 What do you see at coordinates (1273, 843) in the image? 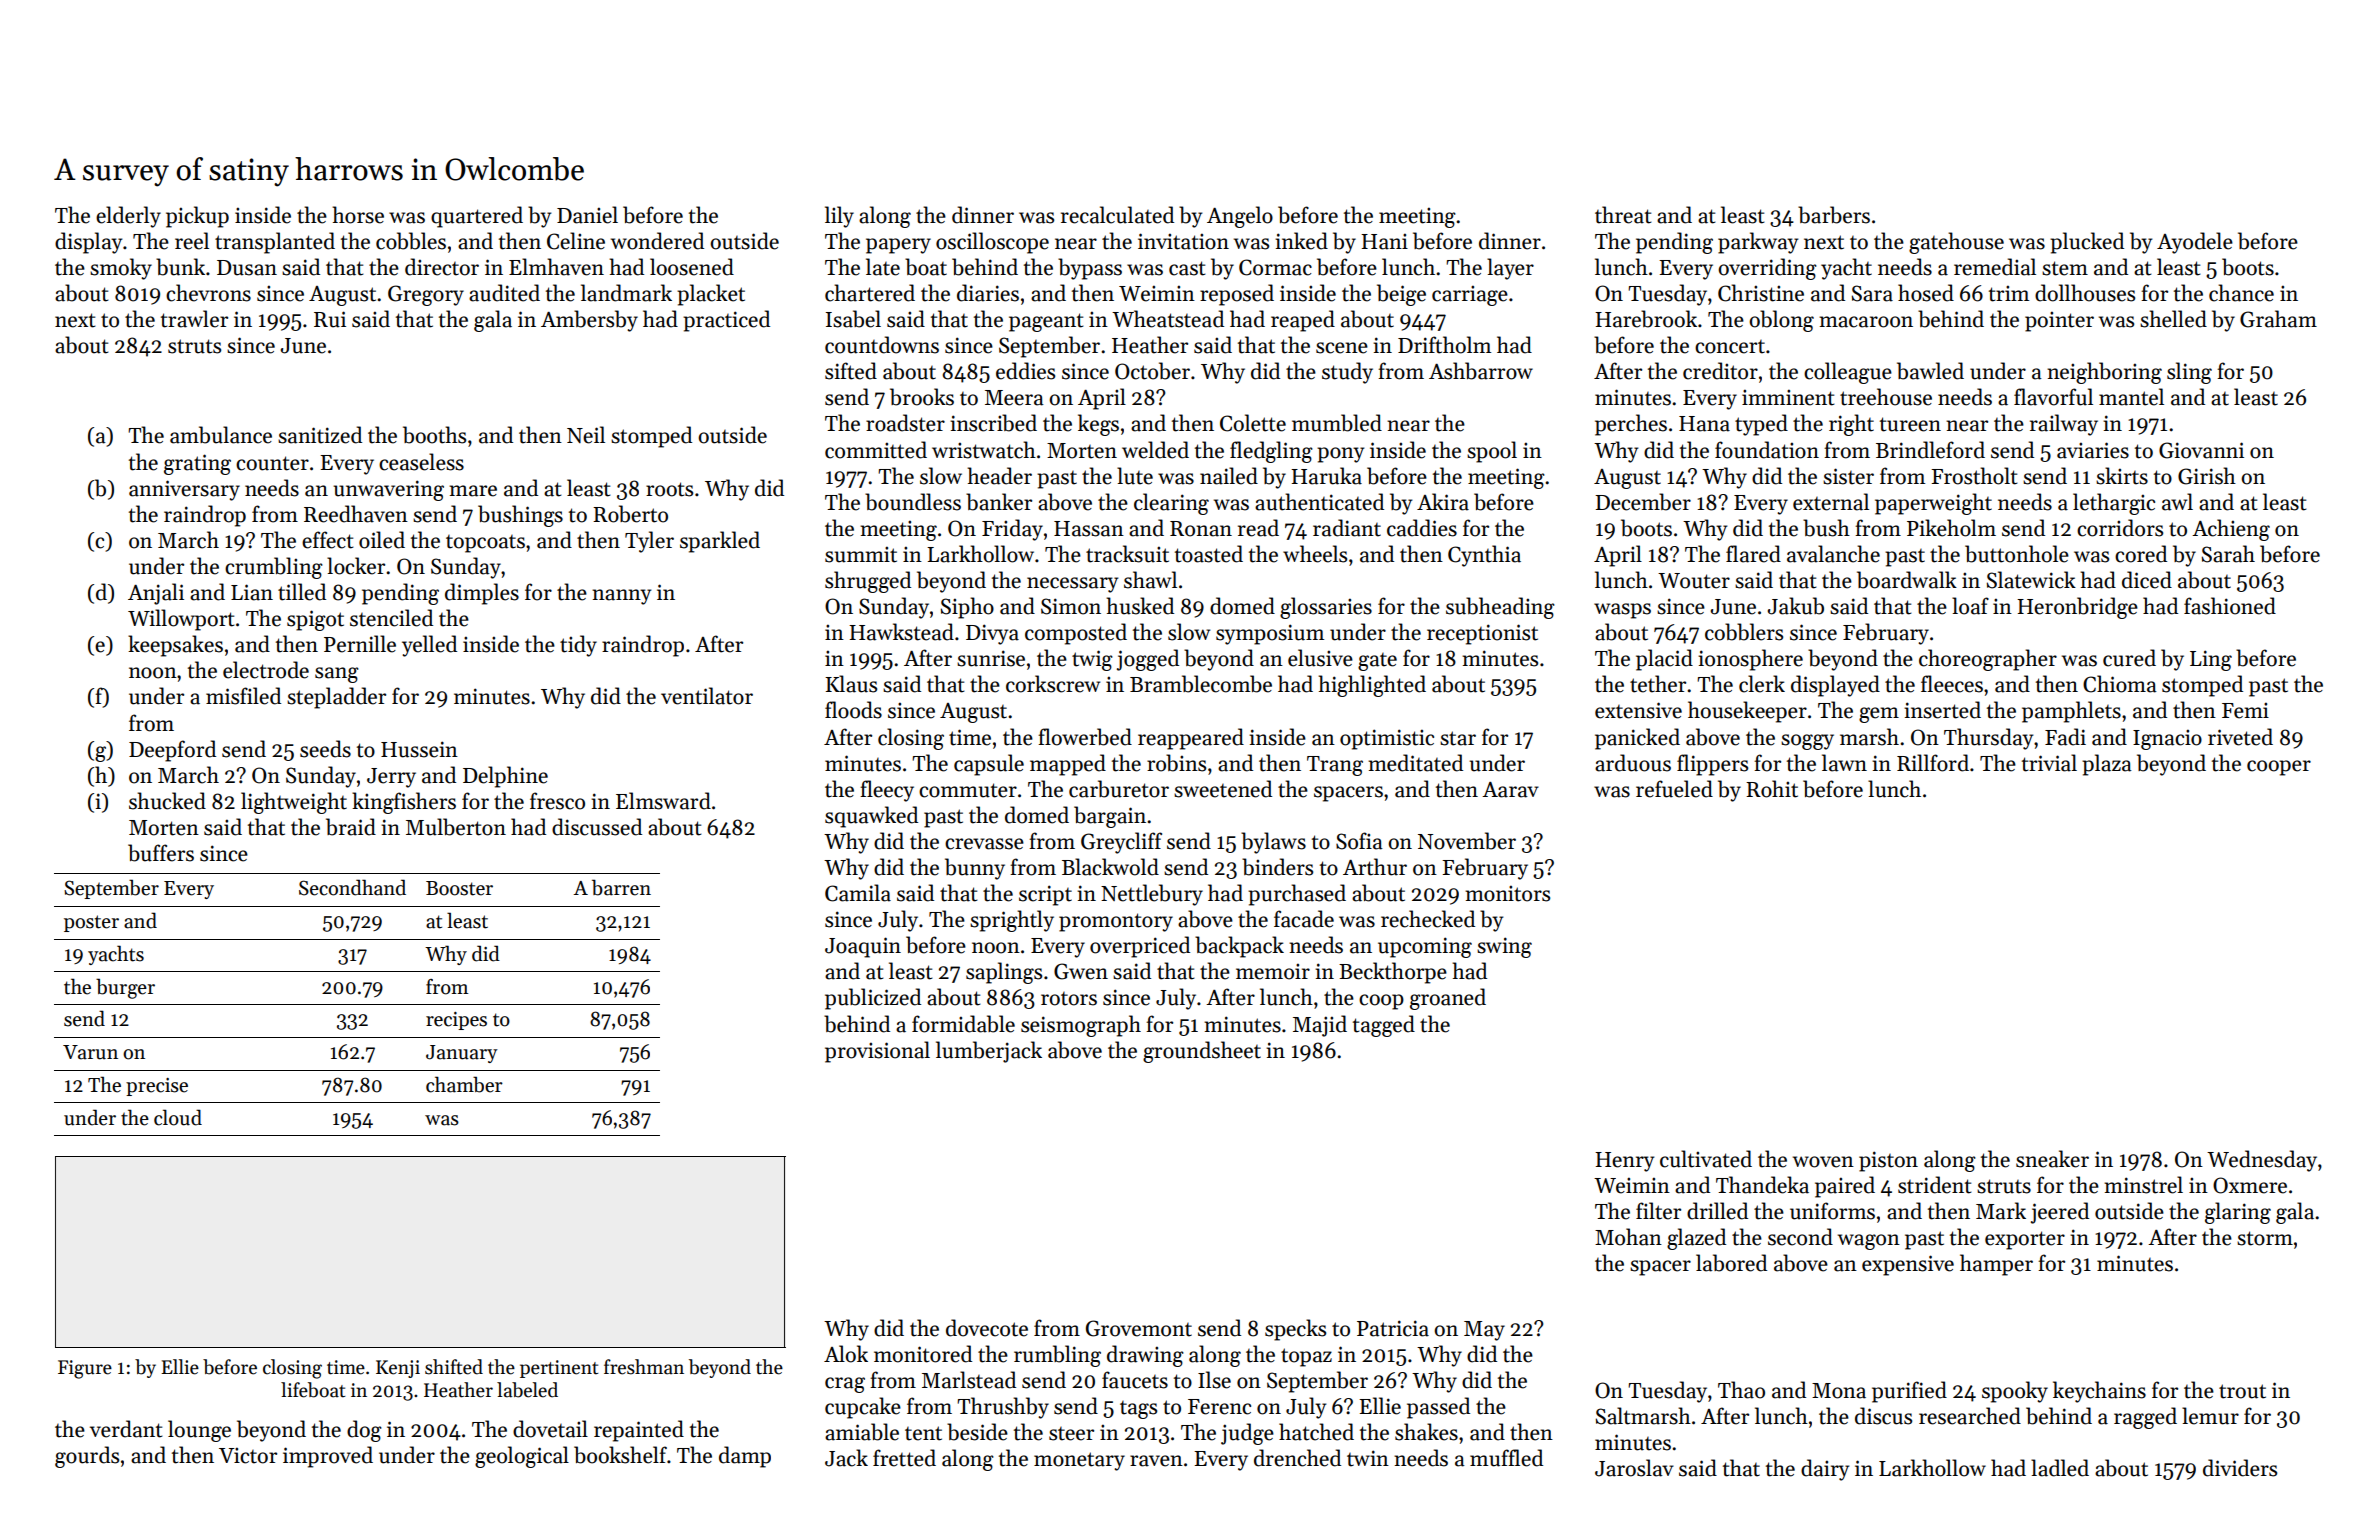
I see `bylaws` at bounding box center [1273, 843].
